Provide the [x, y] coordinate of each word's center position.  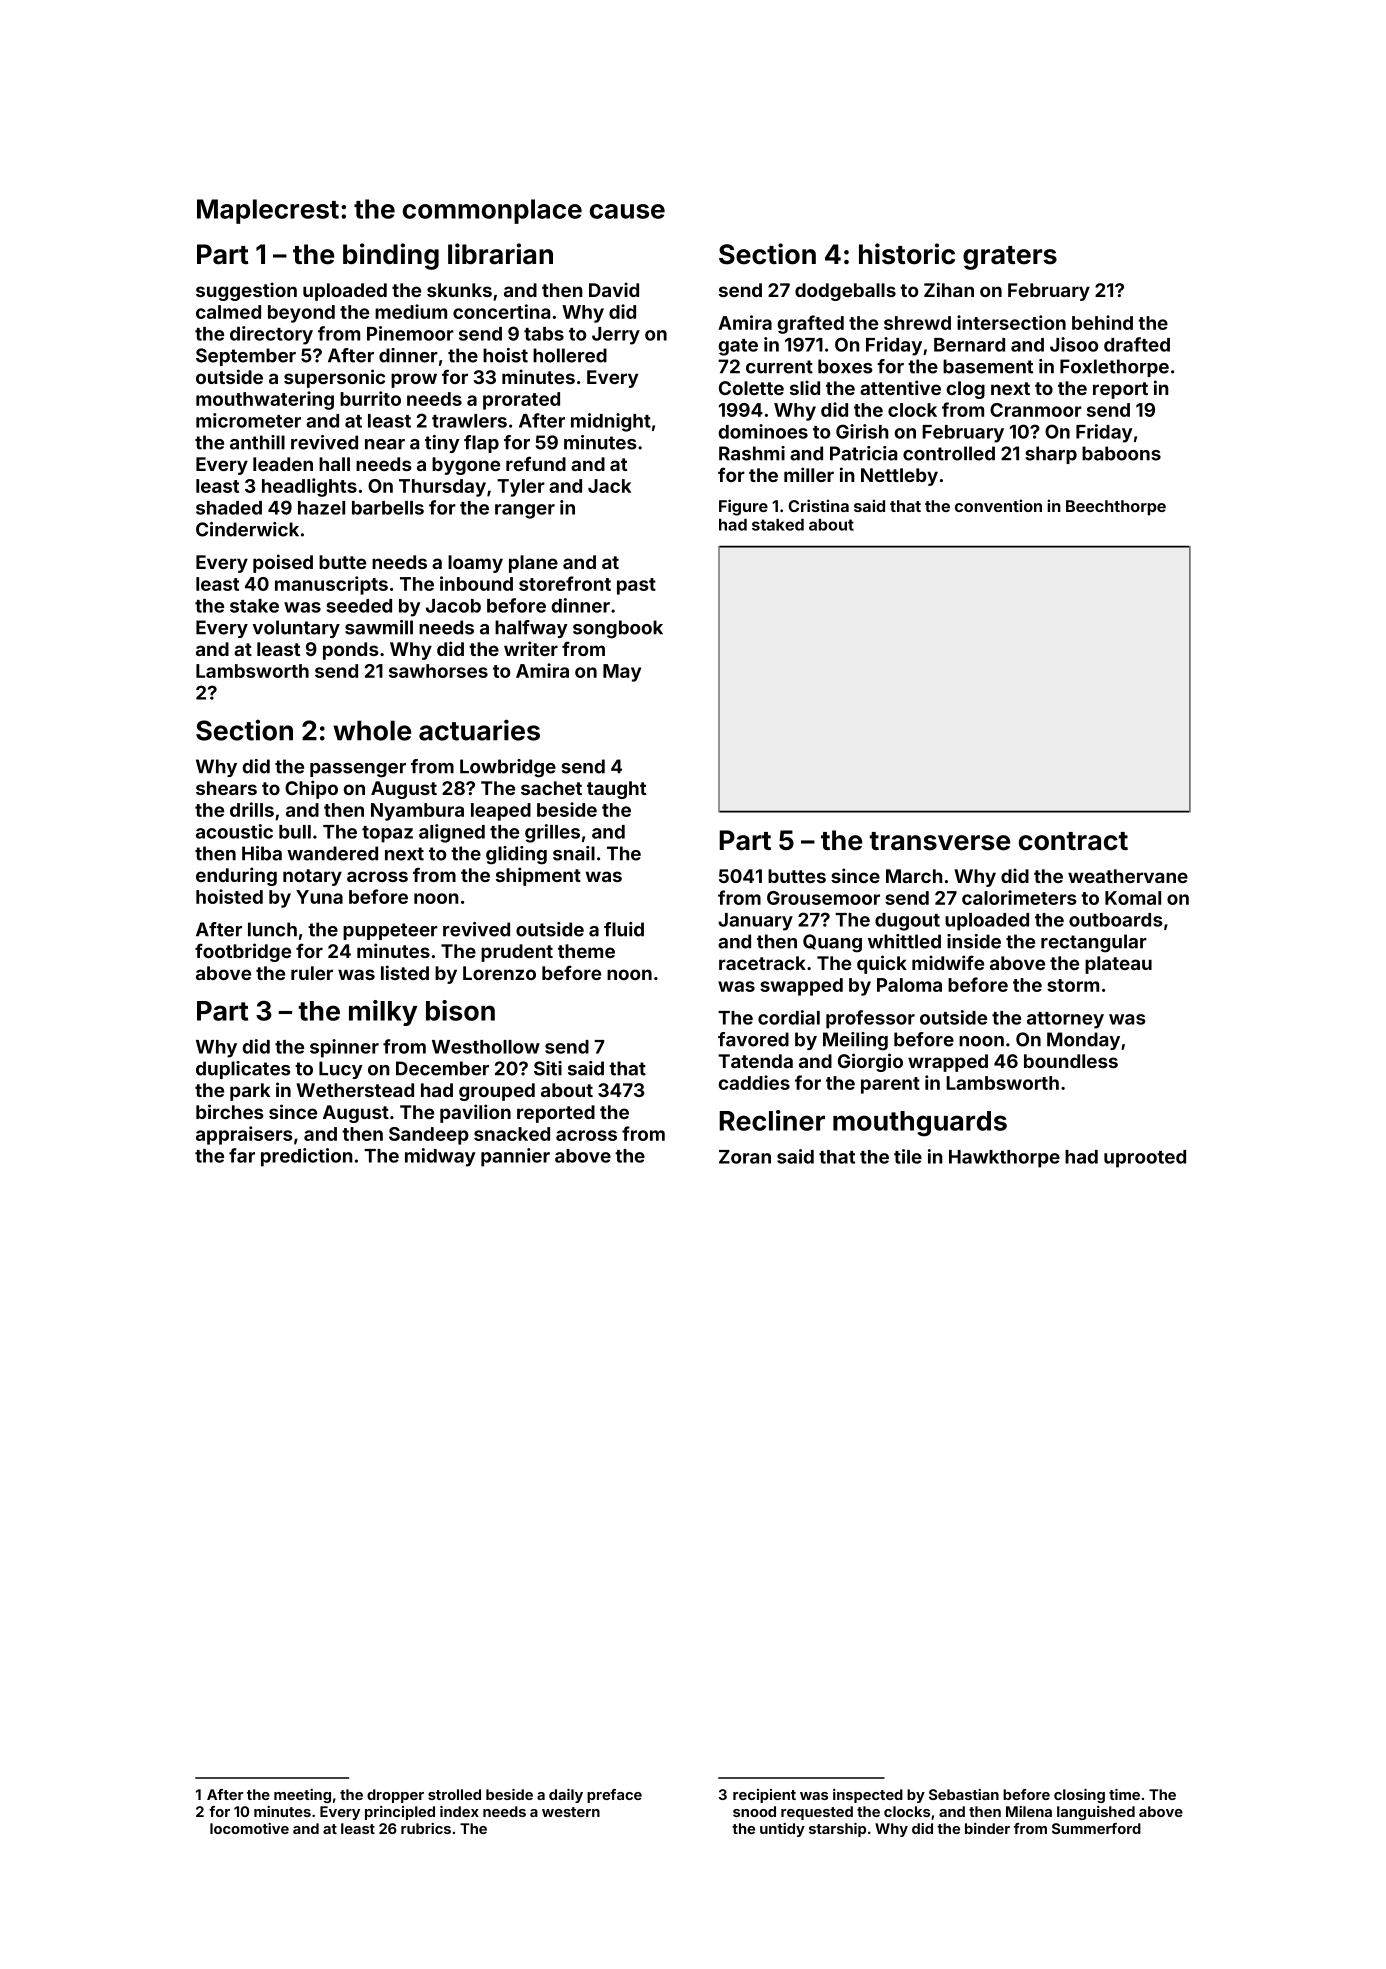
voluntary [296, 629]
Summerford [1096, 1828]
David [614, 289]
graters [1010, 258]
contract [1073, 841]
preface [614, 1796]
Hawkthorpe [1004, 1159]
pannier [515, 1157]
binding [391, 256]
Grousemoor [823, 898]
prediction [307, 1157]
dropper [395, 1796]
